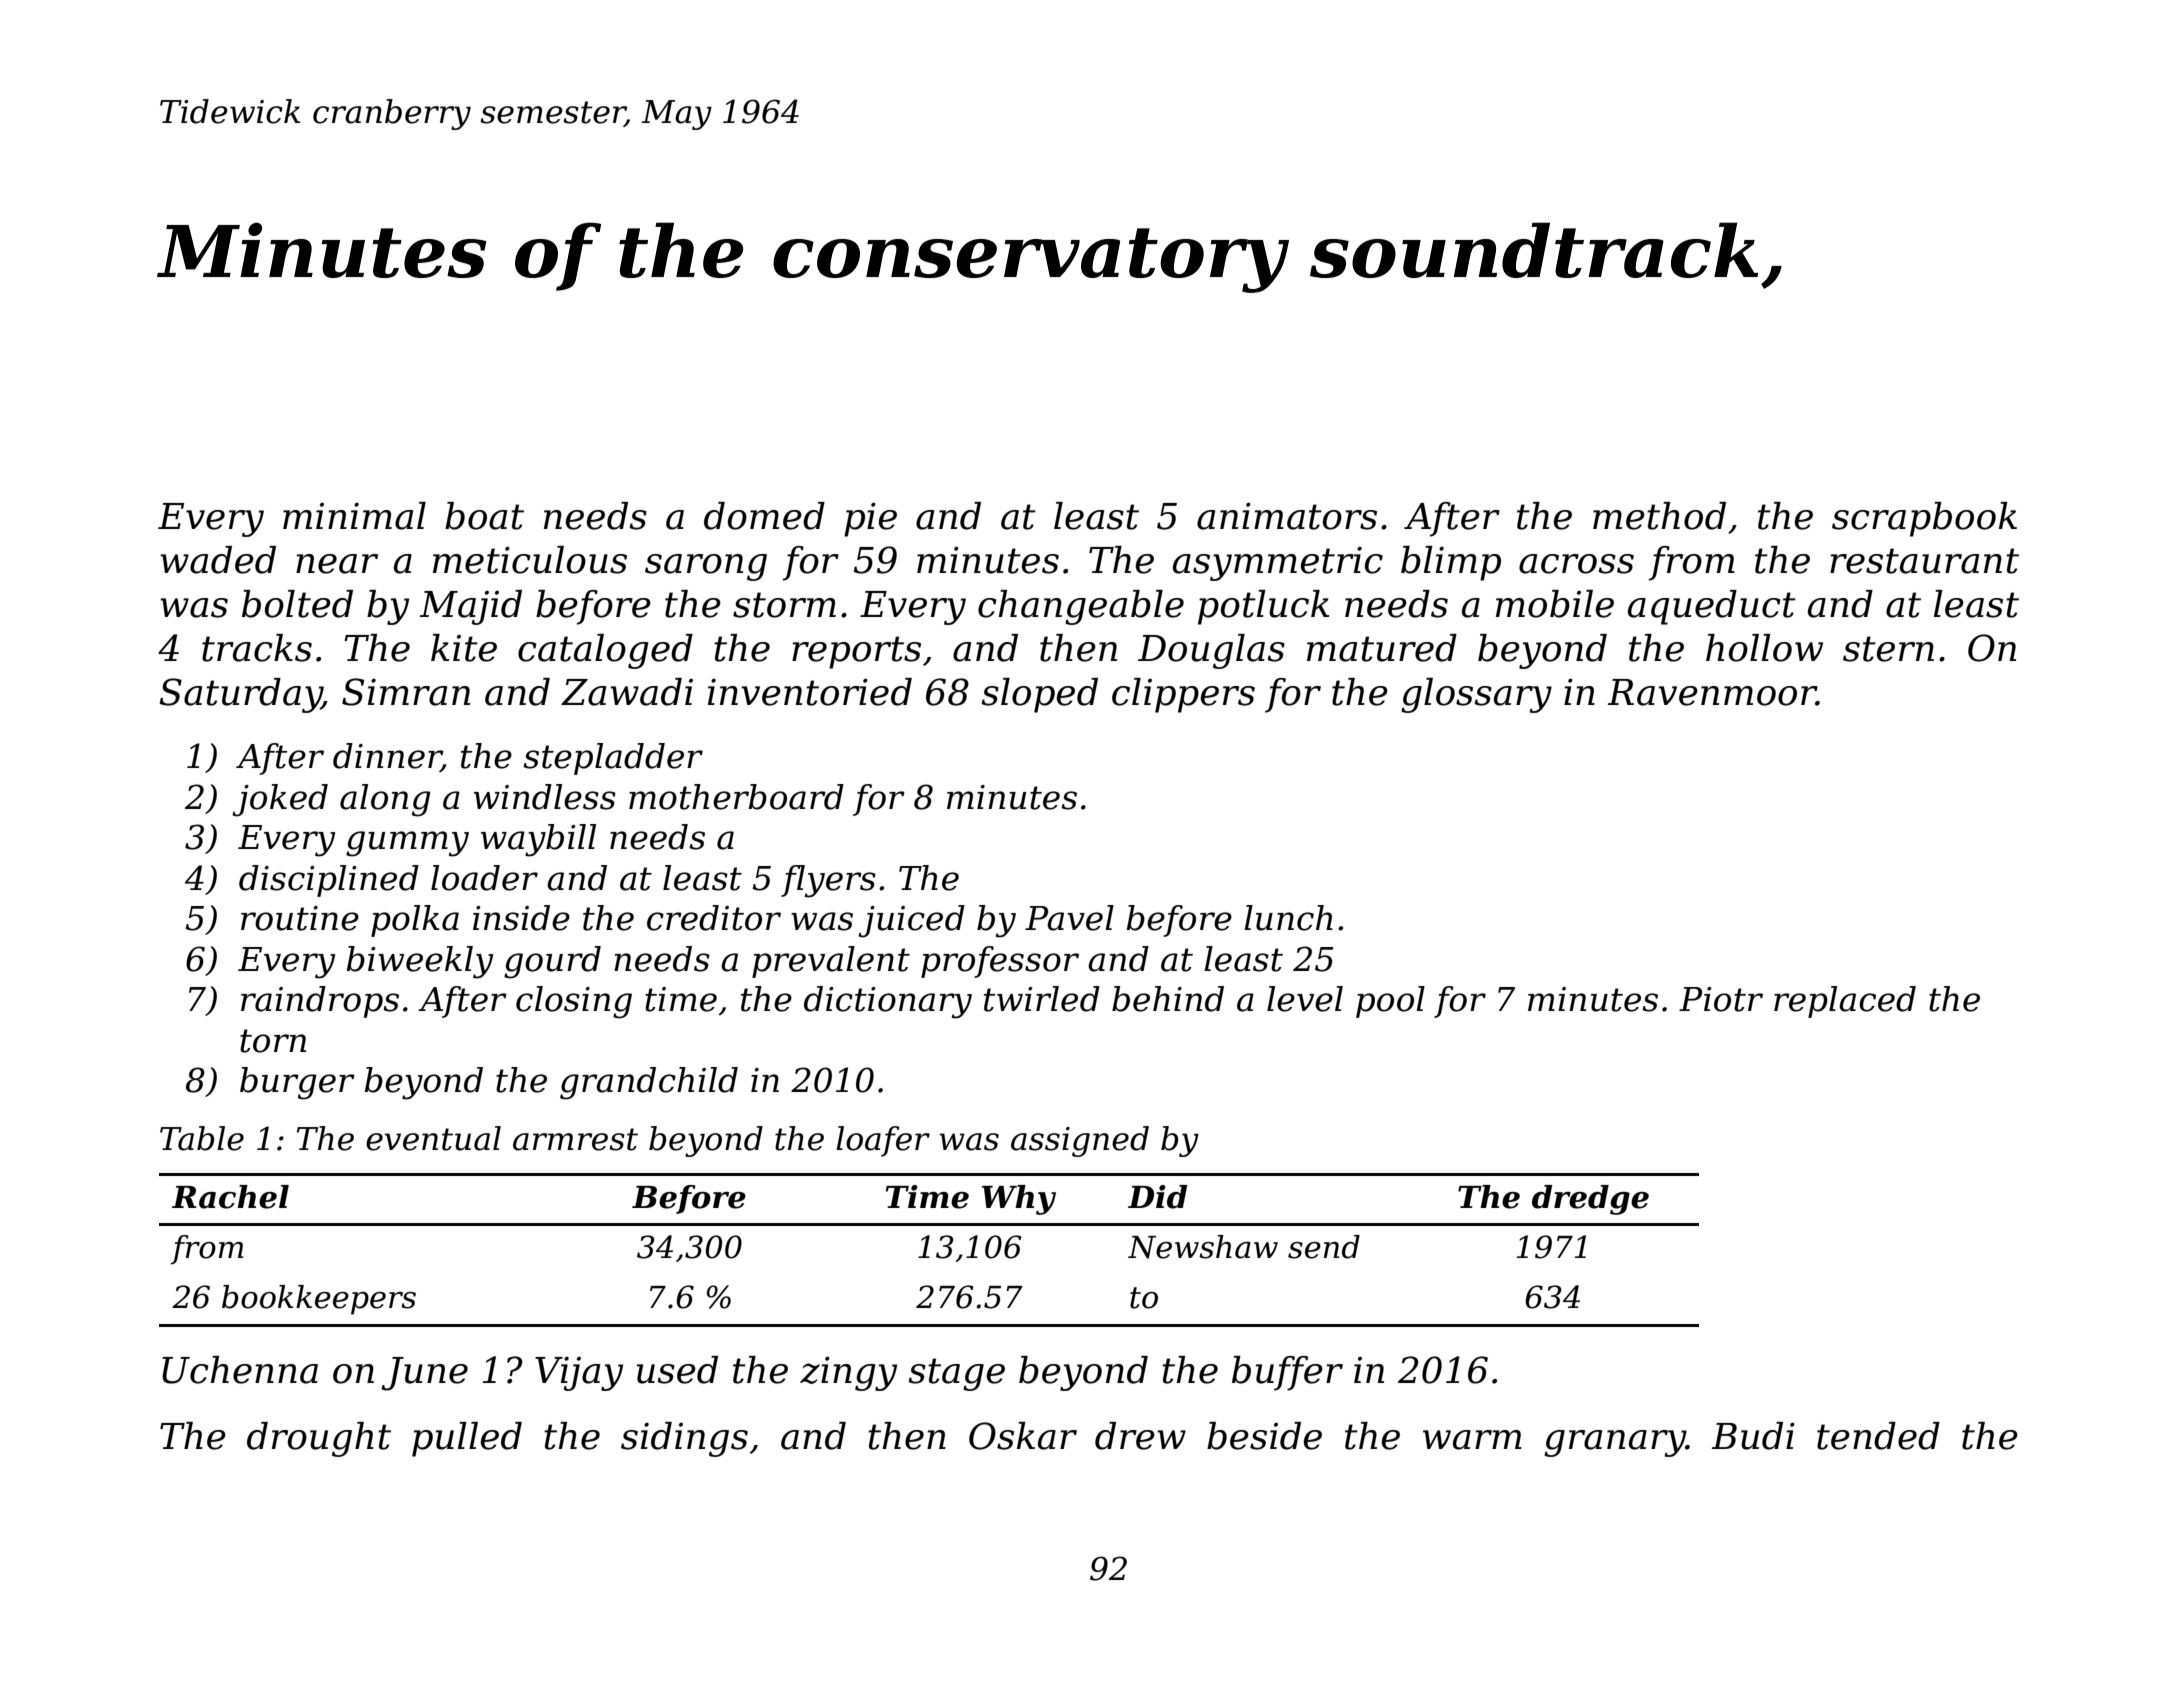 This screenshot has height=1683, width=2178. Describe the element at coordinates (1080, 1141) in the screenshot. I see `assigned` at that location.
